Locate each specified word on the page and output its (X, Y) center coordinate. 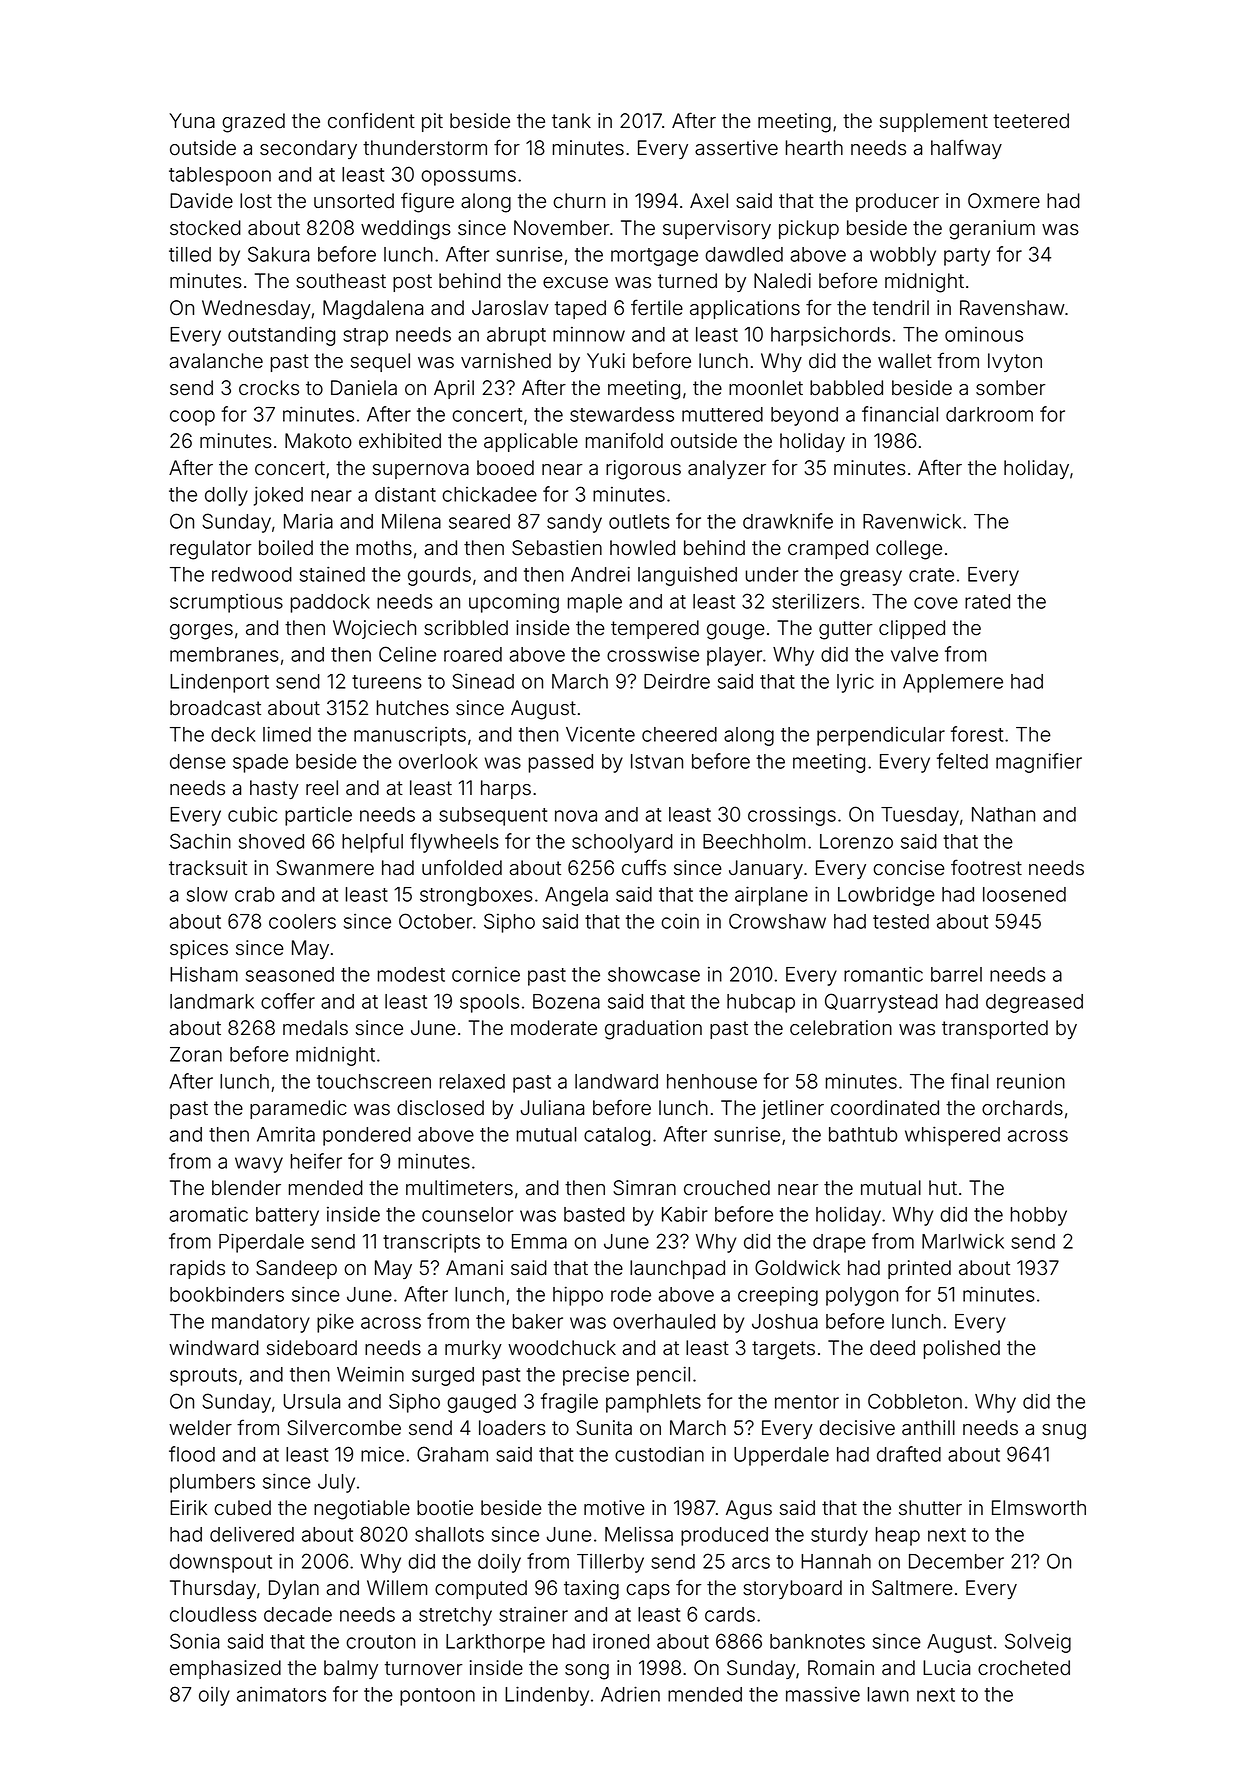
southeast (341, 281)
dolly (226, 496)
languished (687, 576)
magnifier (1039, 763)
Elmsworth (1039, 1508)
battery (287, 1216)
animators (281, 1694)
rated (987, 601)
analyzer (727, 469)
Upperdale (781, 1456)
